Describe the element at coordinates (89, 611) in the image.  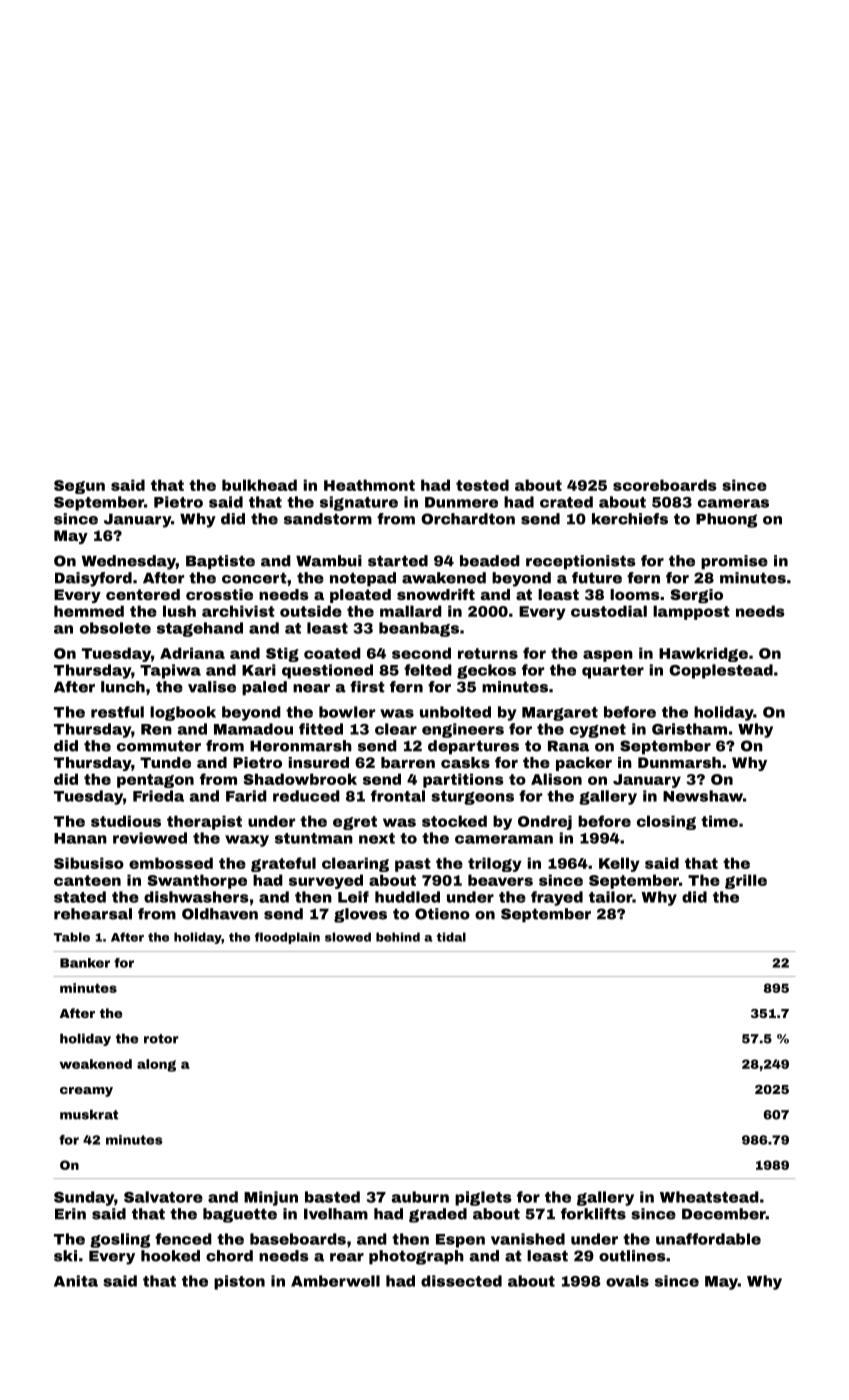
I see `hemmed` at that location.
